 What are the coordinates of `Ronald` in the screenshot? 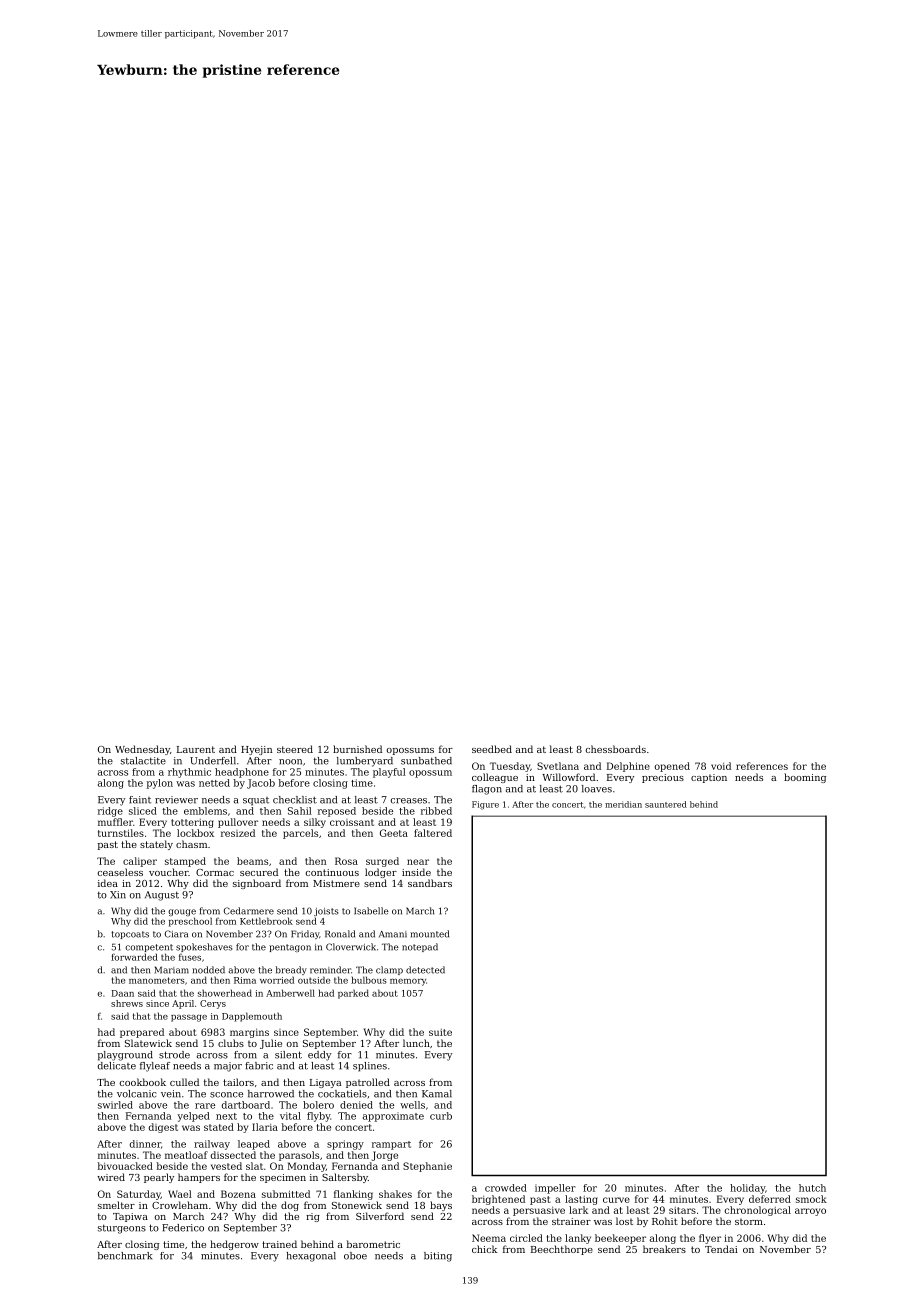 It's located at (340, 934).
